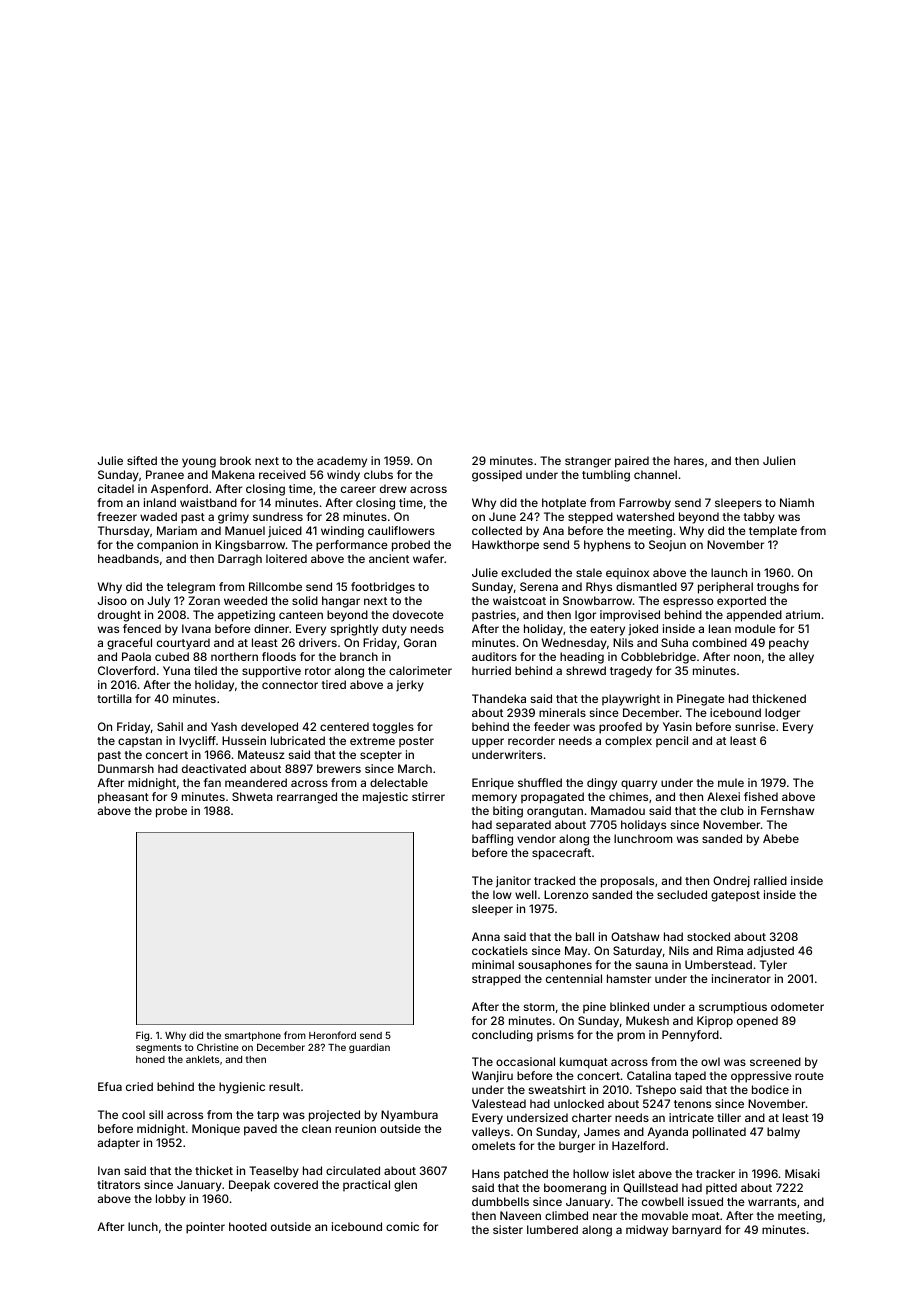 The height and width of the screenshot is (1308, 924). What do you see at coordinates (142, 460) in the screenshot?
I see `sifted` at bounding box center [142, 460].
